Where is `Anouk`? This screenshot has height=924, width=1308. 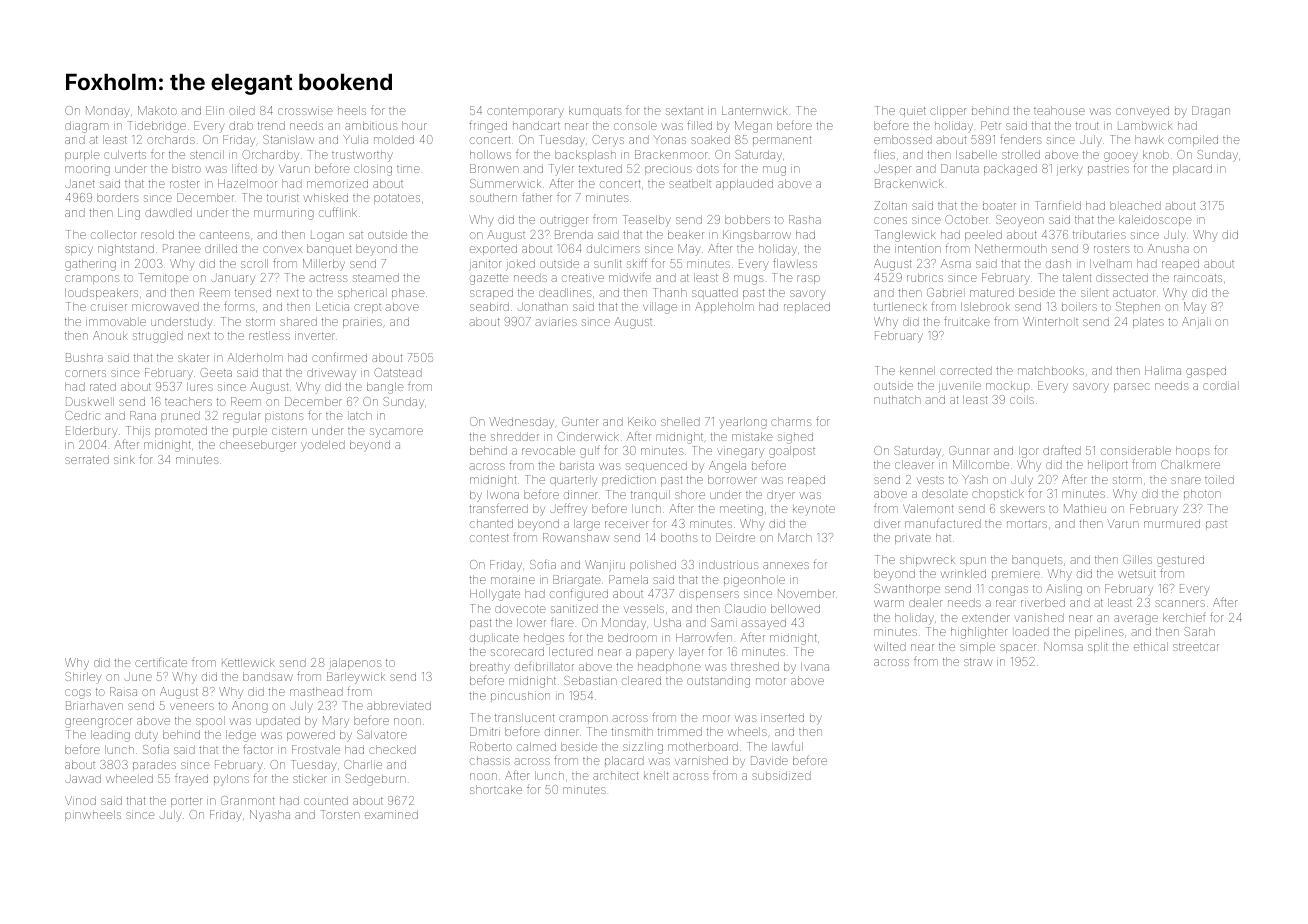 Anouk is located at coordinates (110, 335).
